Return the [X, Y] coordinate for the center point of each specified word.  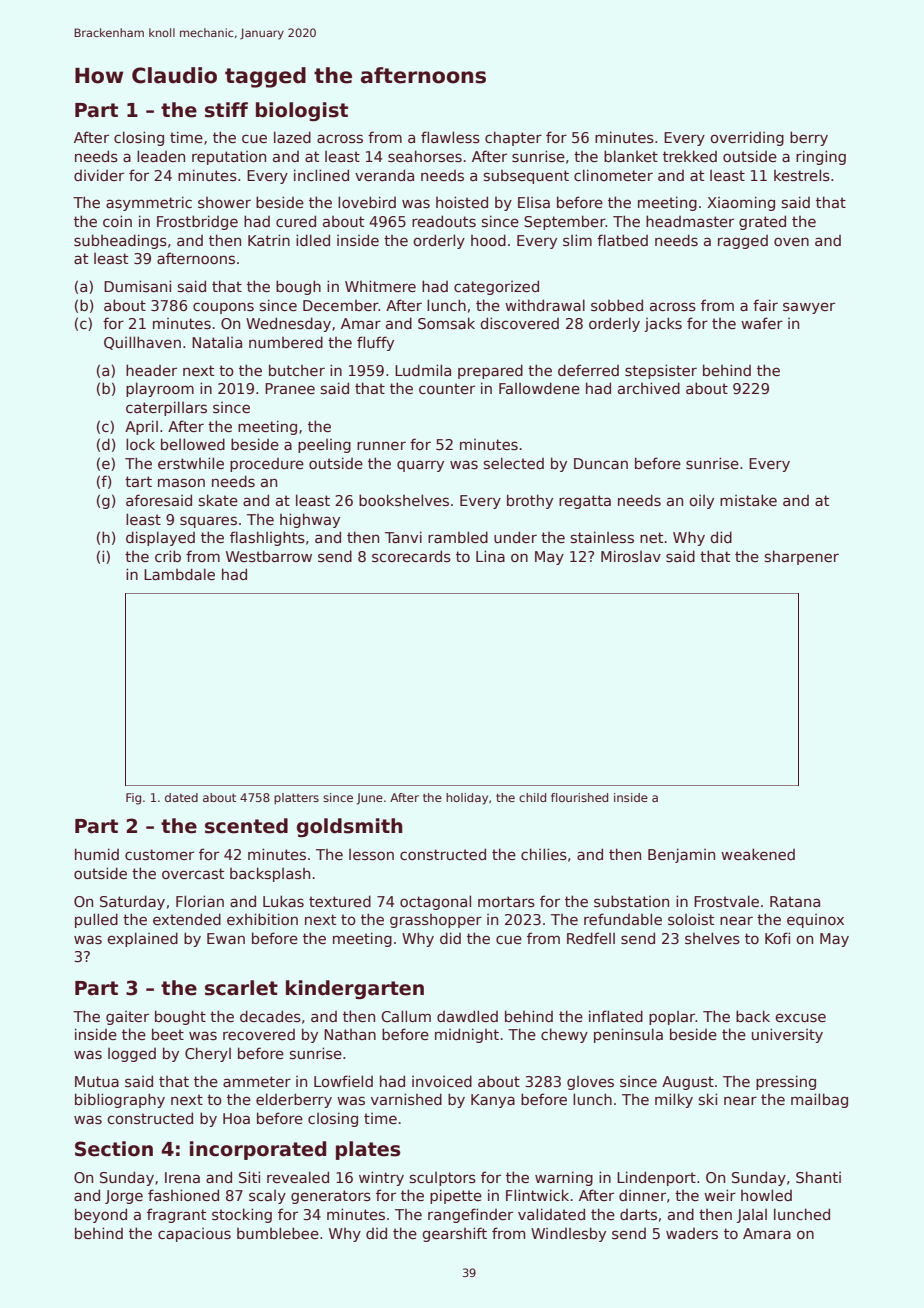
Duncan [601, 463]
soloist [691, 919]
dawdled [467, 1016]
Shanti [818, 1177]
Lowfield [343, 1081]
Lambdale [179, 574]
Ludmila [423, 370]
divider [99, 175]
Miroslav [631, 556]
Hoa [236, 1118]
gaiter [127, 1018]
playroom [160, 389]
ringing [821, 157]
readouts [444, 221]
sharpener [802, 557]
